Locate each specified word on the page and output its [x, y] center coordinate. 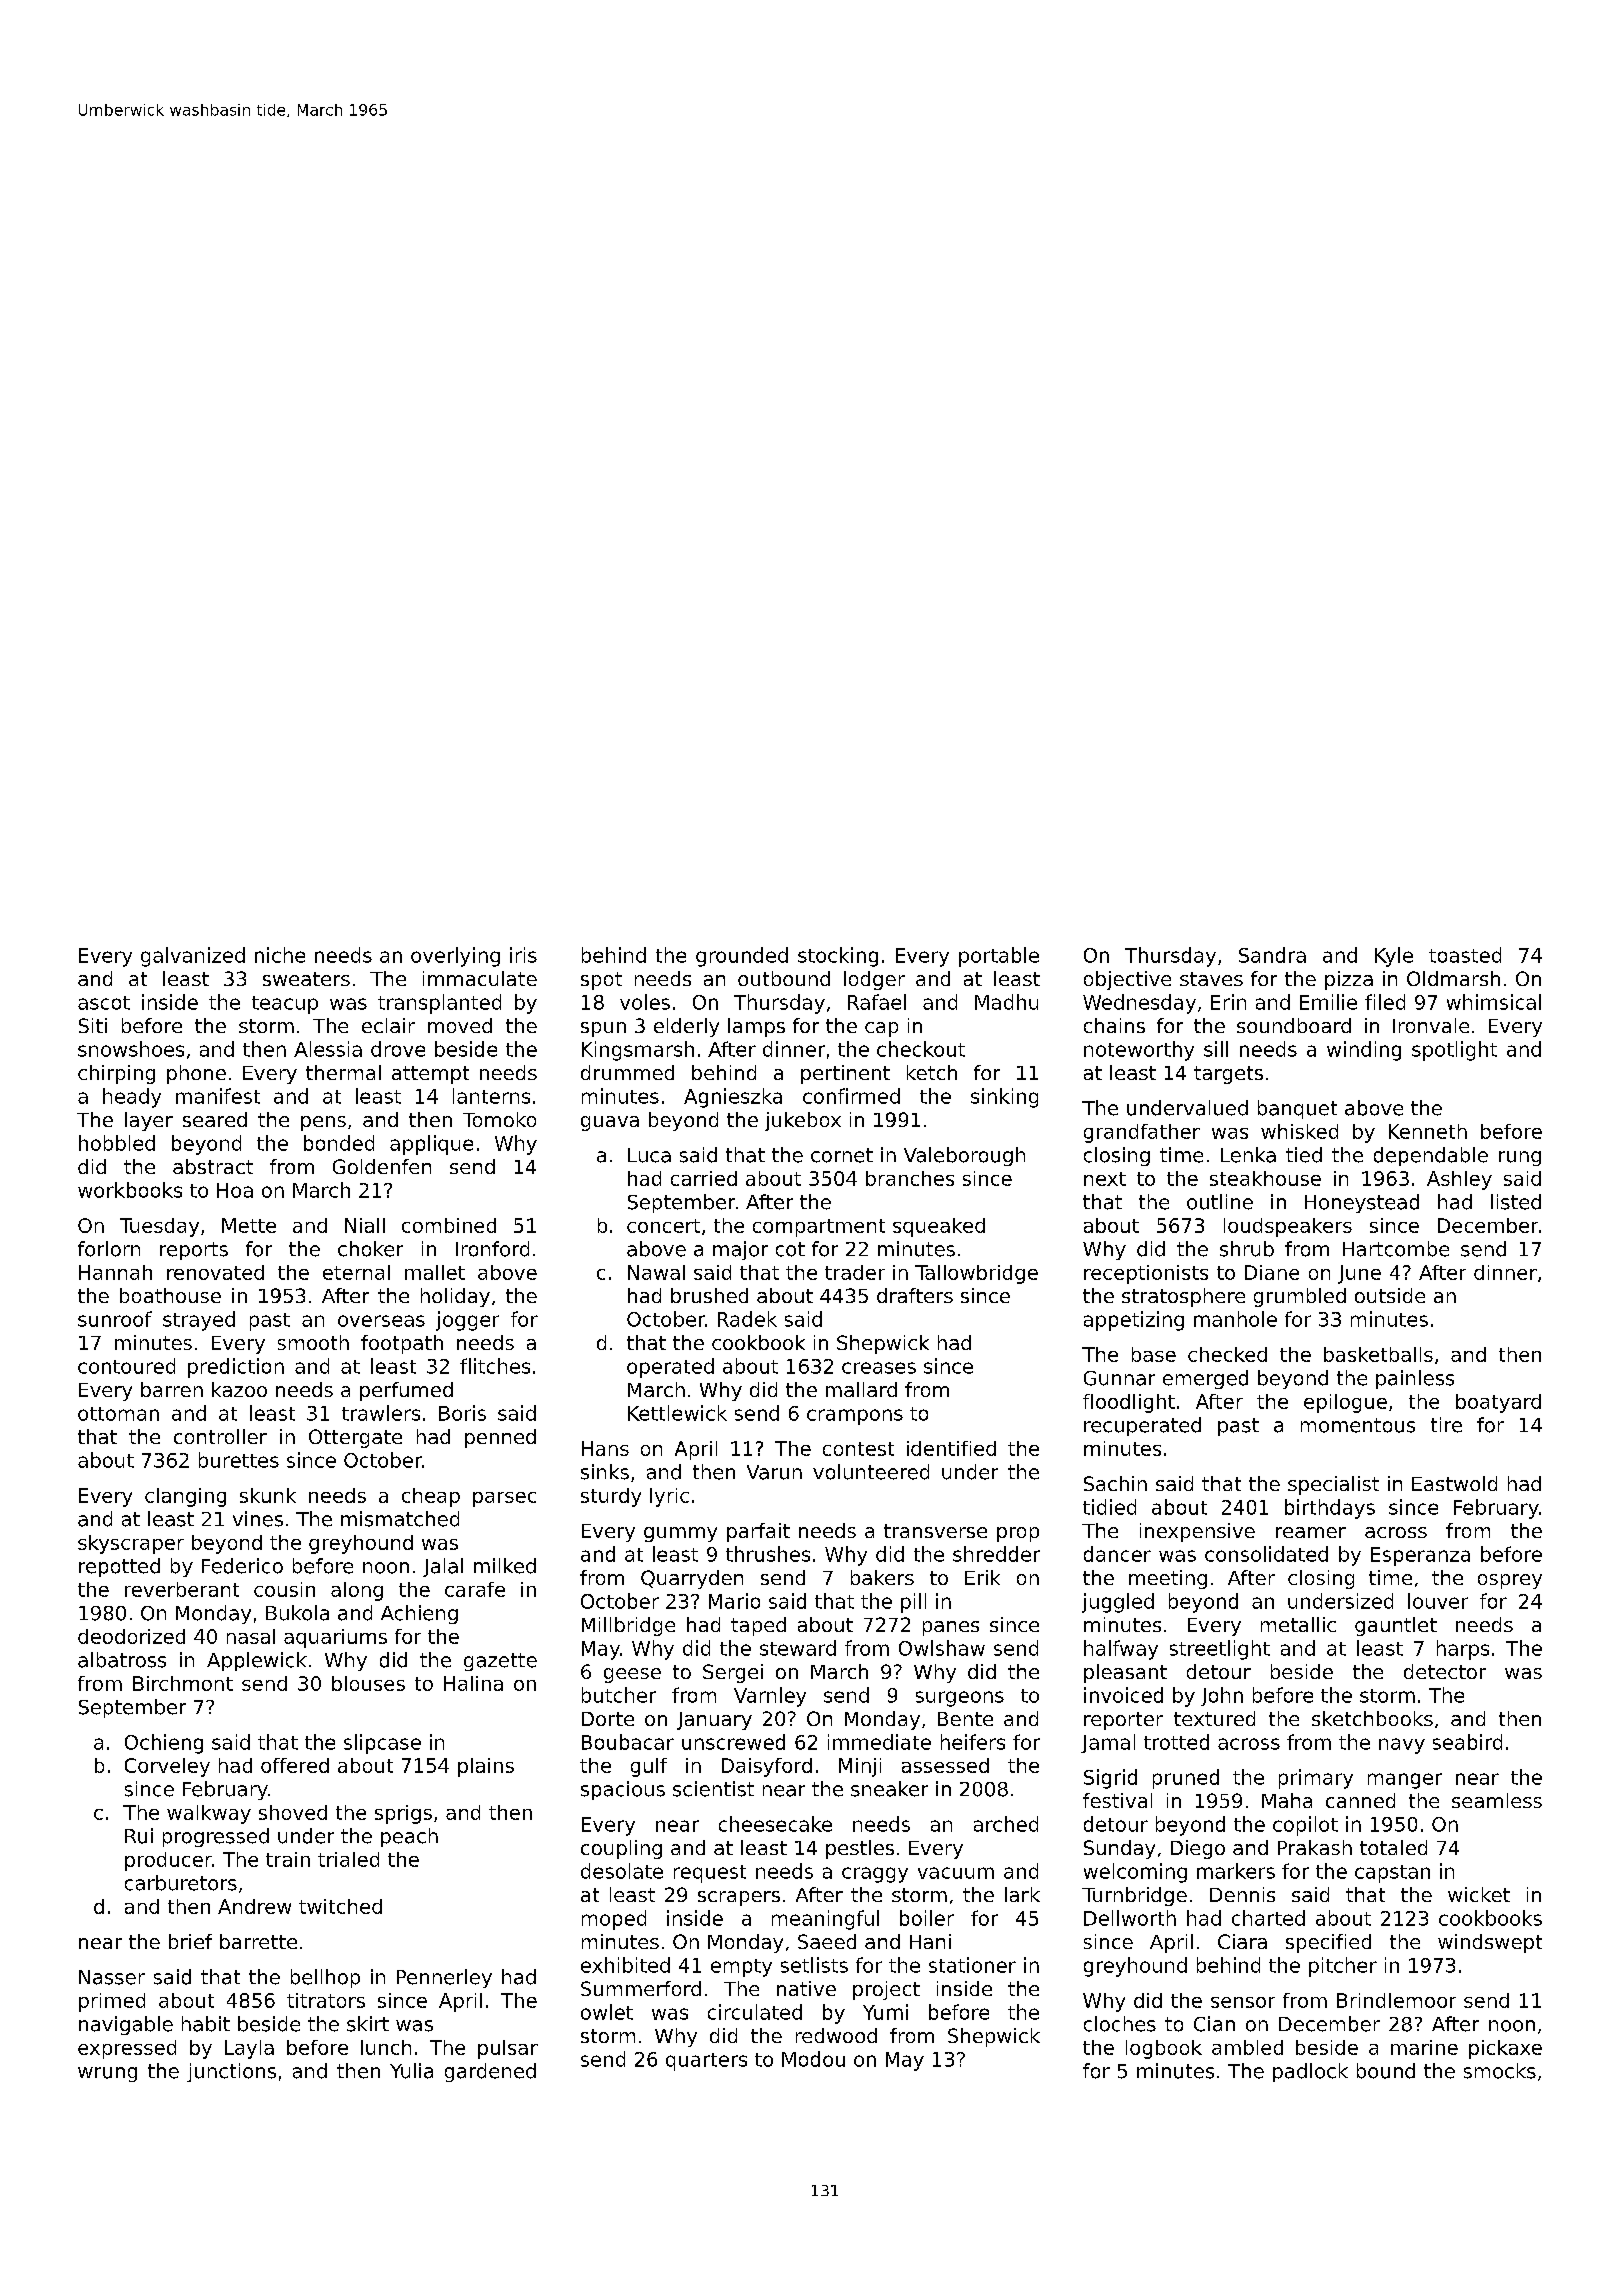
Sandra [1272, 955]
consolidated [1266, 1554]
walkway [209, 1814]
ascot [104, 1003]
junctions [231, 2072]
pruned [1186, 1779]
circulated [755, 2012]
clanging [185, 1497]
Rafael [877, 1002]
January [714, 1721]
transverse [935, 1531]
